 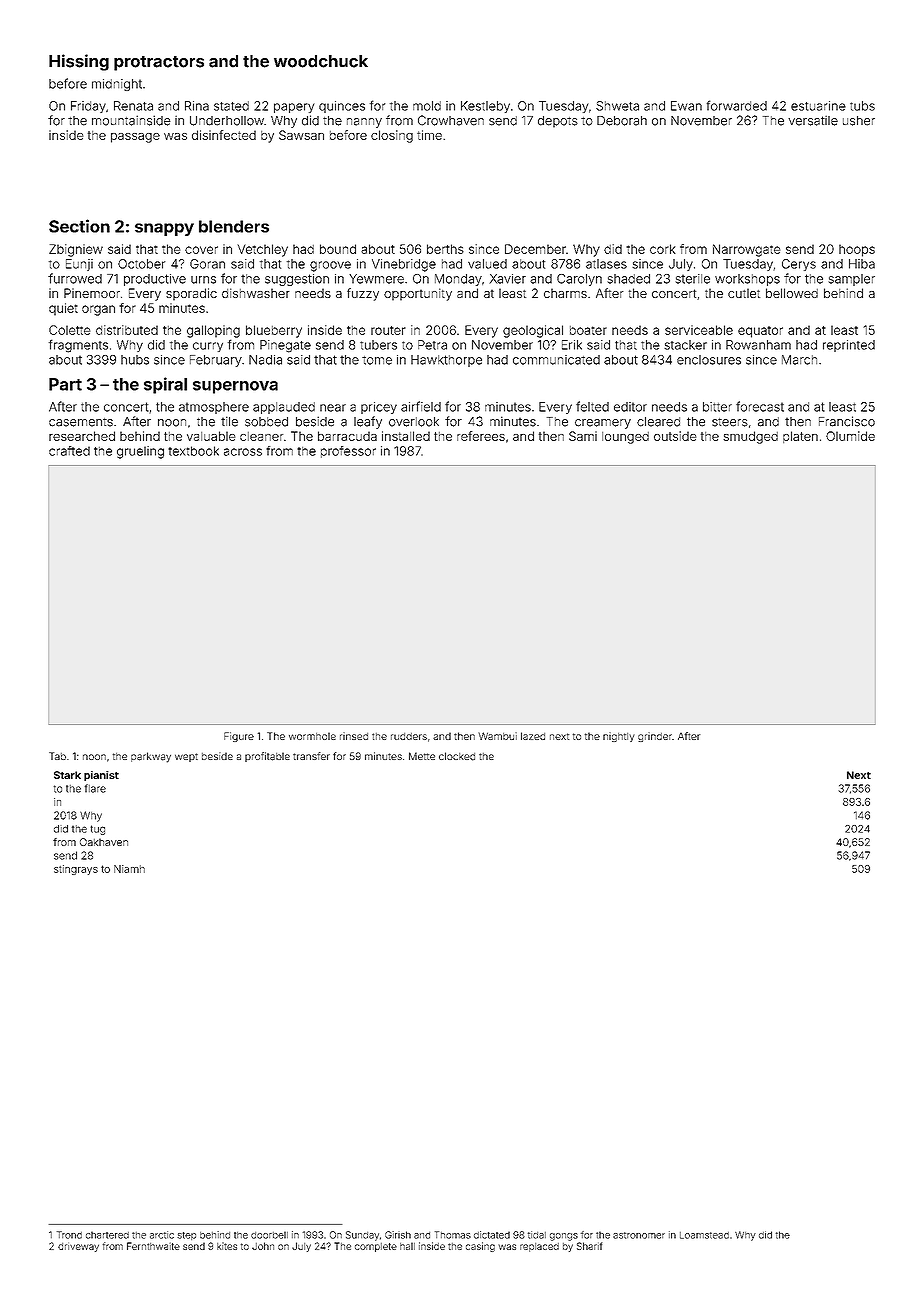 I want to click on Thomas, so click(x=453, y=1235).
